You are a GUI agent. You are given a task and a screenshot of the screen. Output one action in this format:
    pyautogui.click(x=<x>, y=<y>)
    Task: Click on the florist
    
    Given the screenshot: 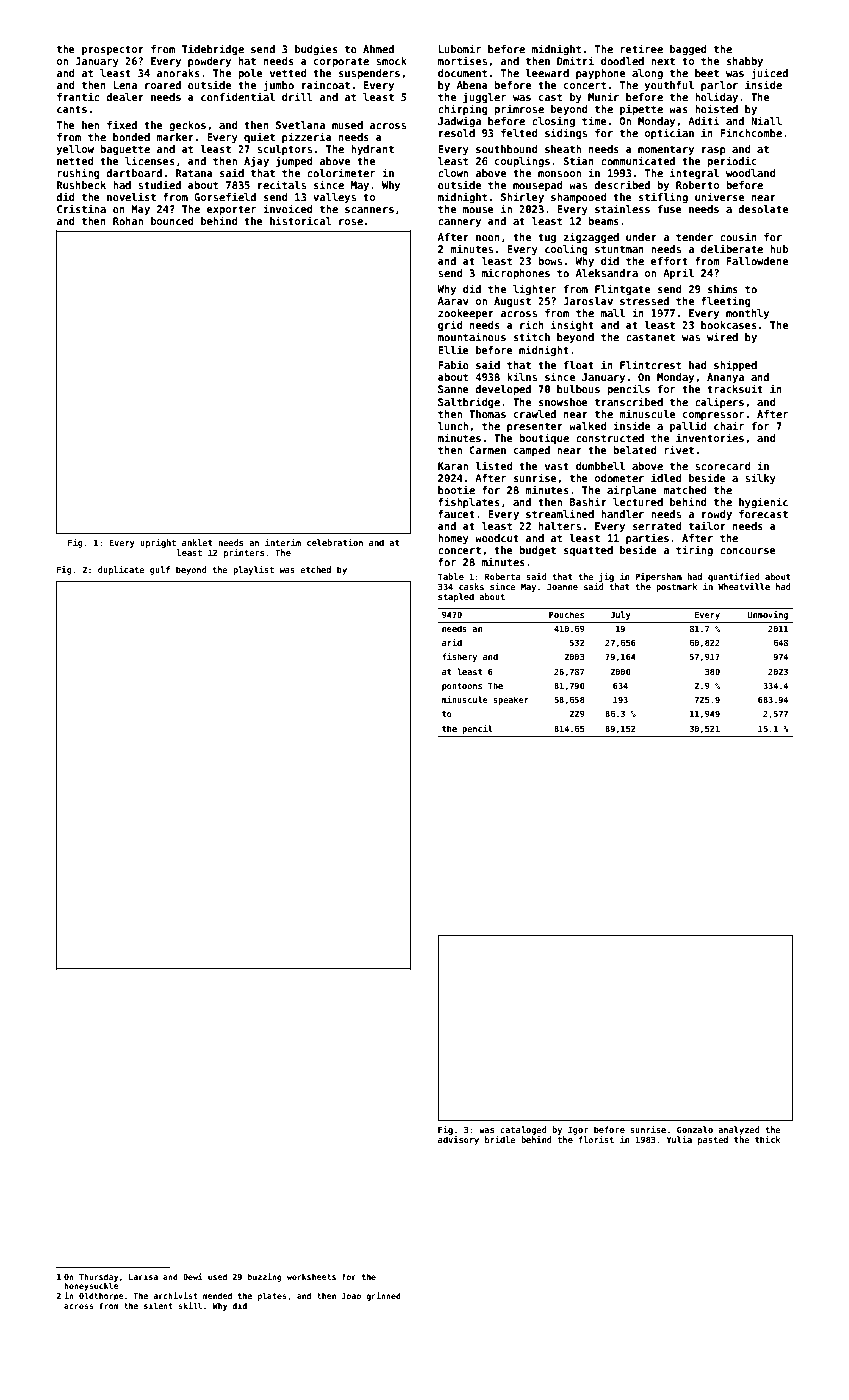 What is the action you would take?
    pyautogui.click(x=596, y=1139)
